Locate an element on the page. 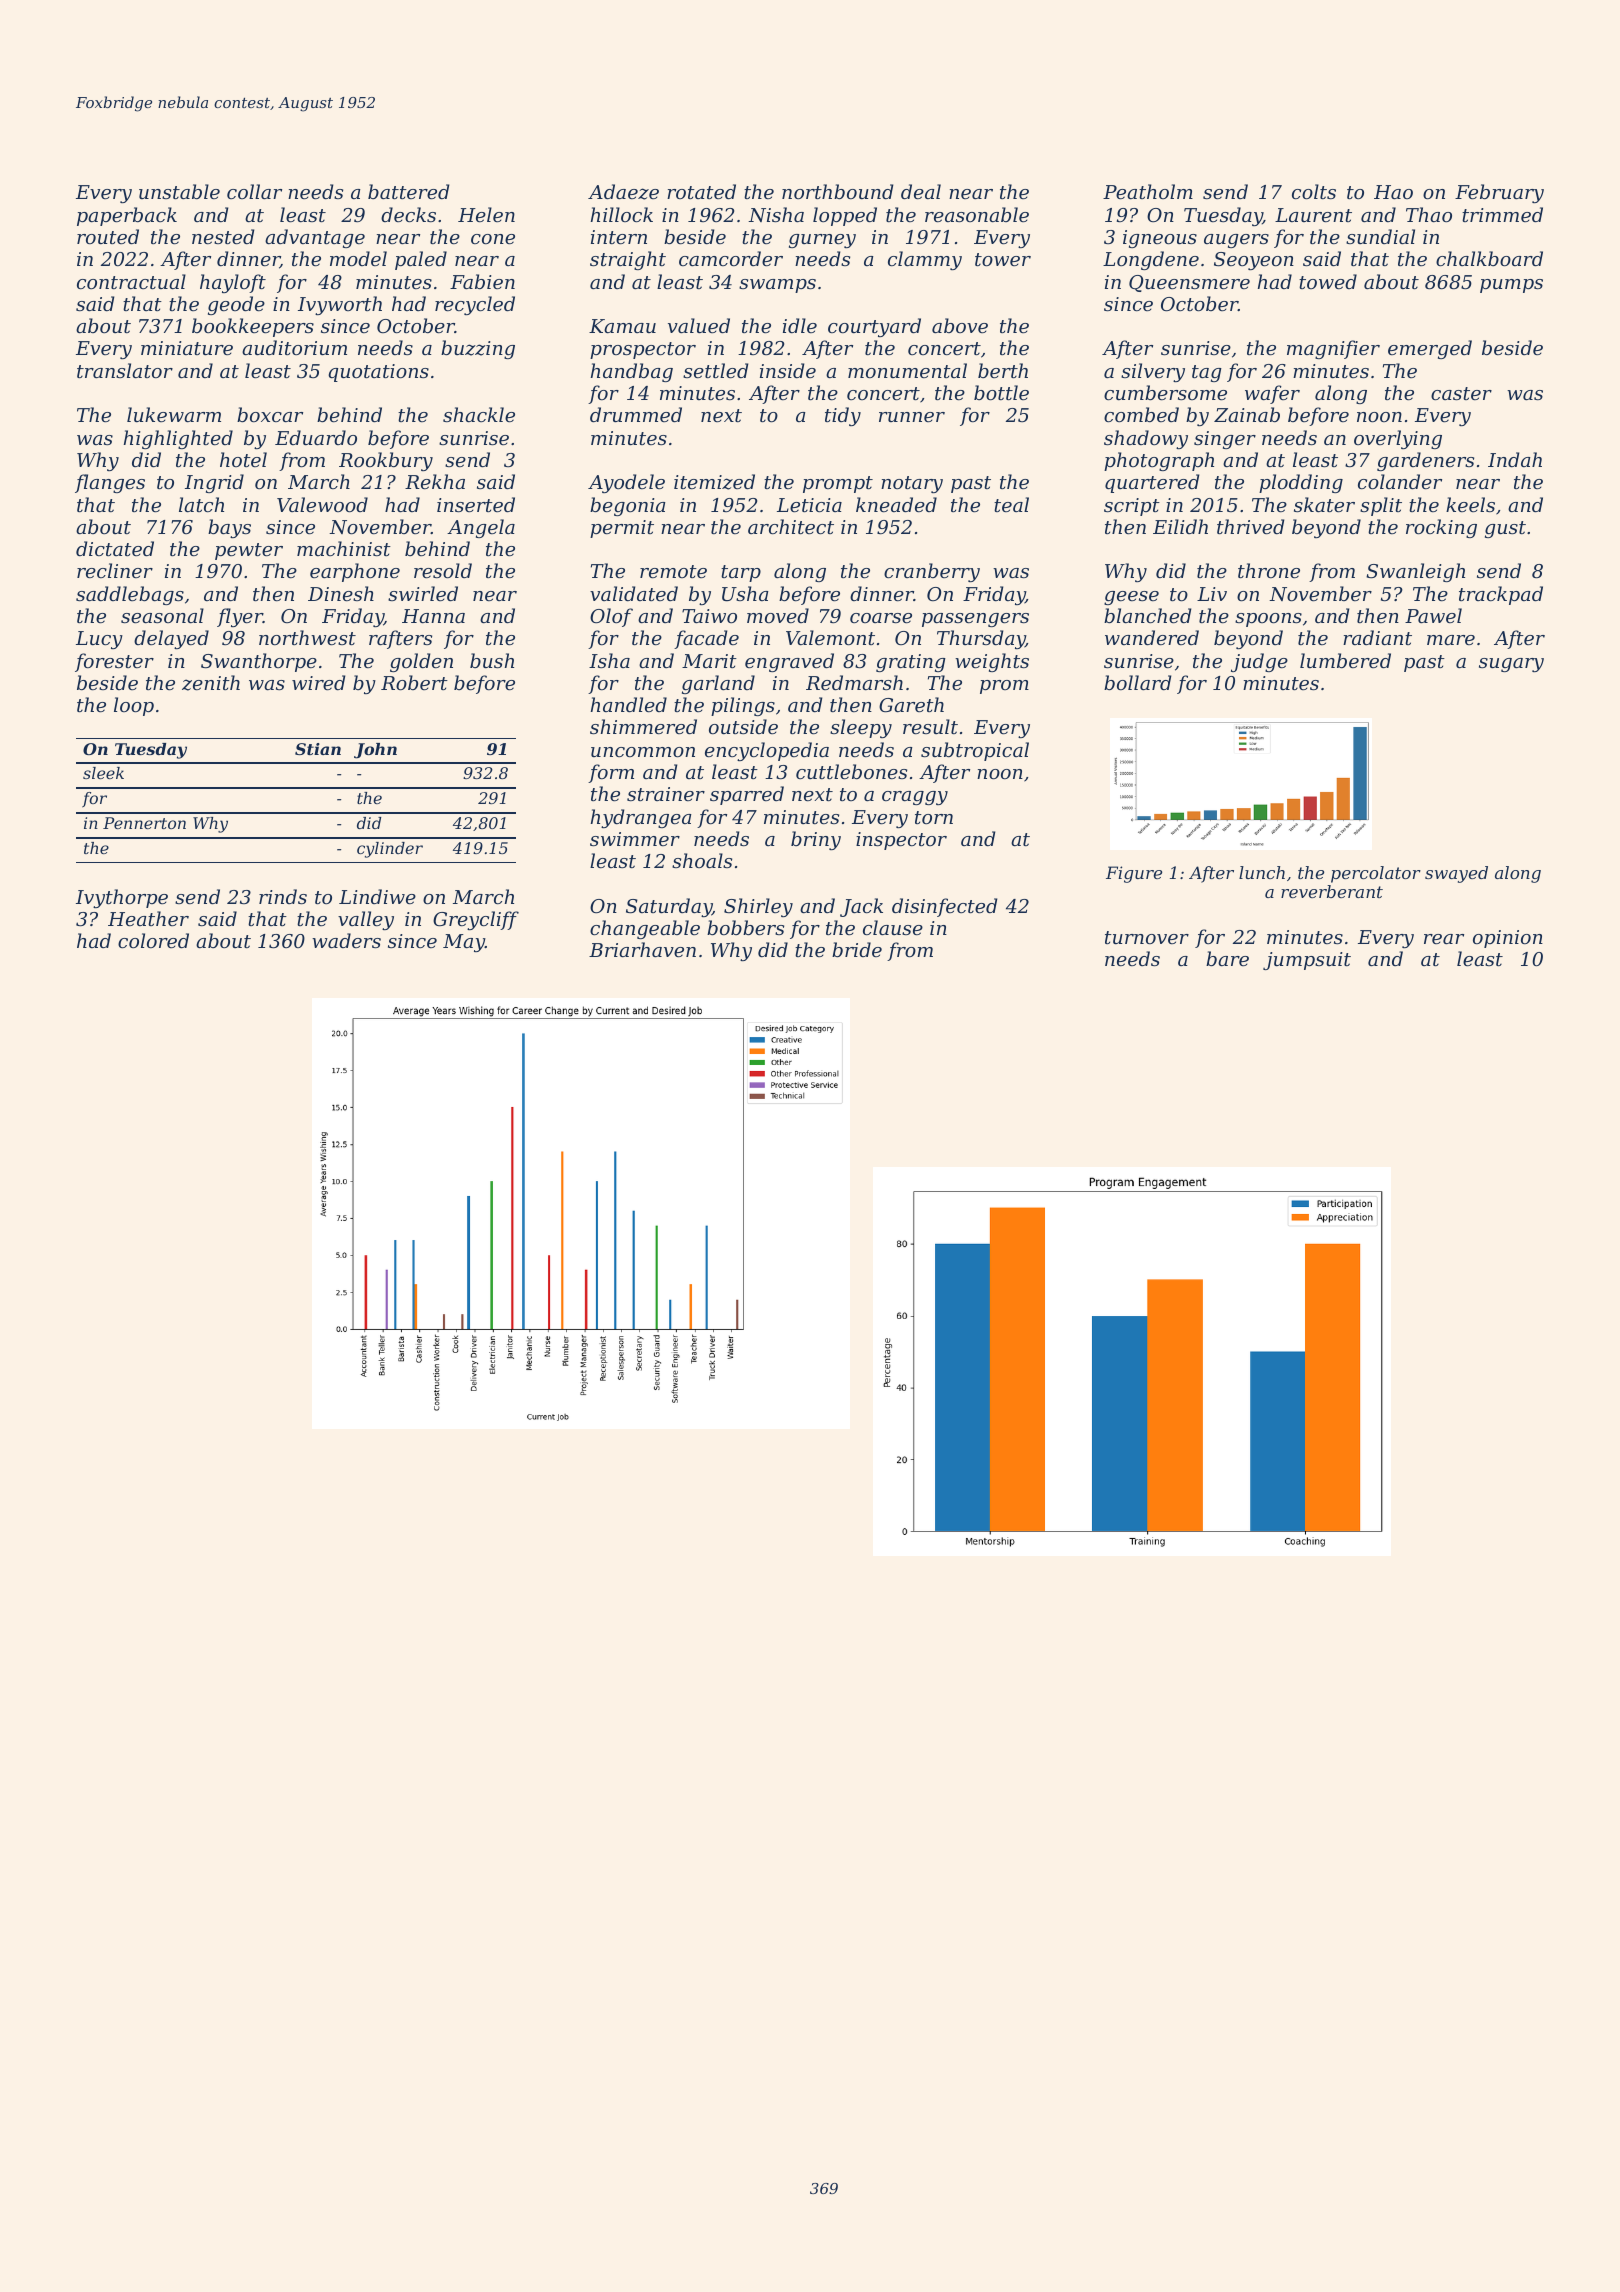 This document has height=2292, width=1620. shoals is located at coordinates (702, 860).
